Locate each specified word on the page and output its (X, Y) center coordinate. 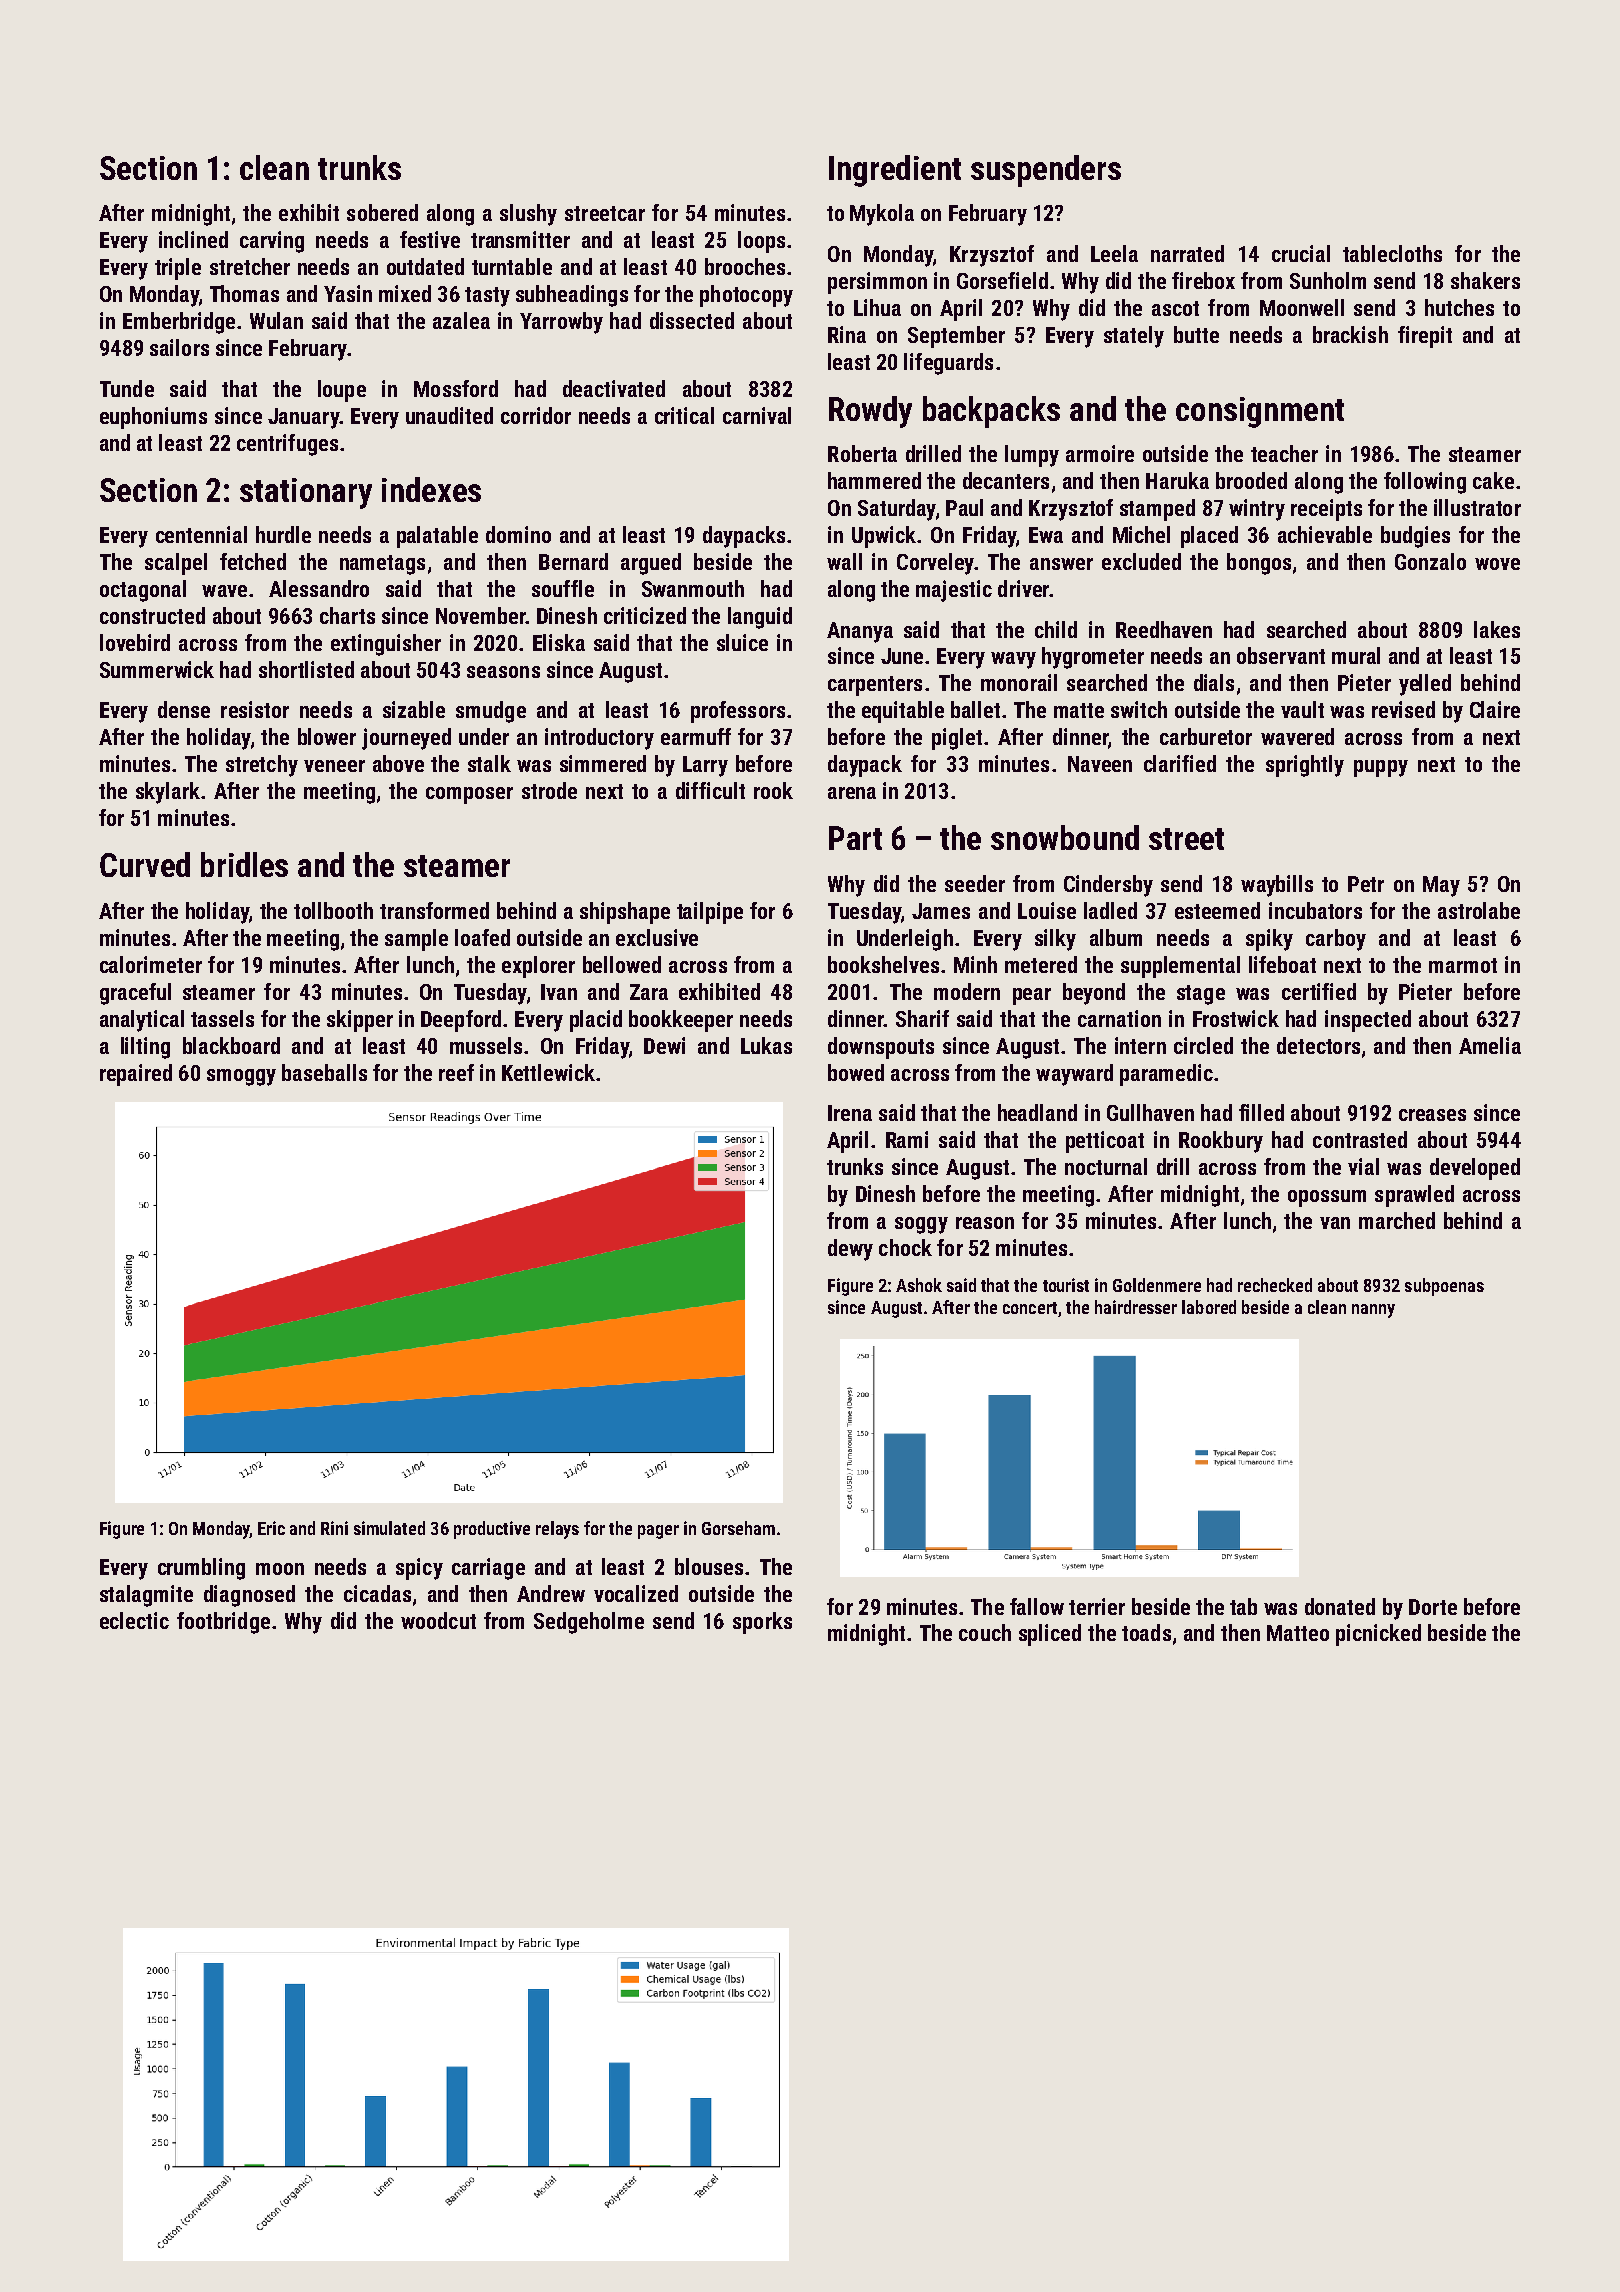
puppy (1381, 768)
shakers (1485, 280)
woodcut (438, 1620)
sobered (382, 212)
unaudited (449, 415)
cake (1493, 480)
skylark (168, 793)
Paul (964, 507)
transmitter (520, 239)
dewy (850, 1250)
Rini (334, 1528)
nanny (1373, 1311)
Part (855, 838)
